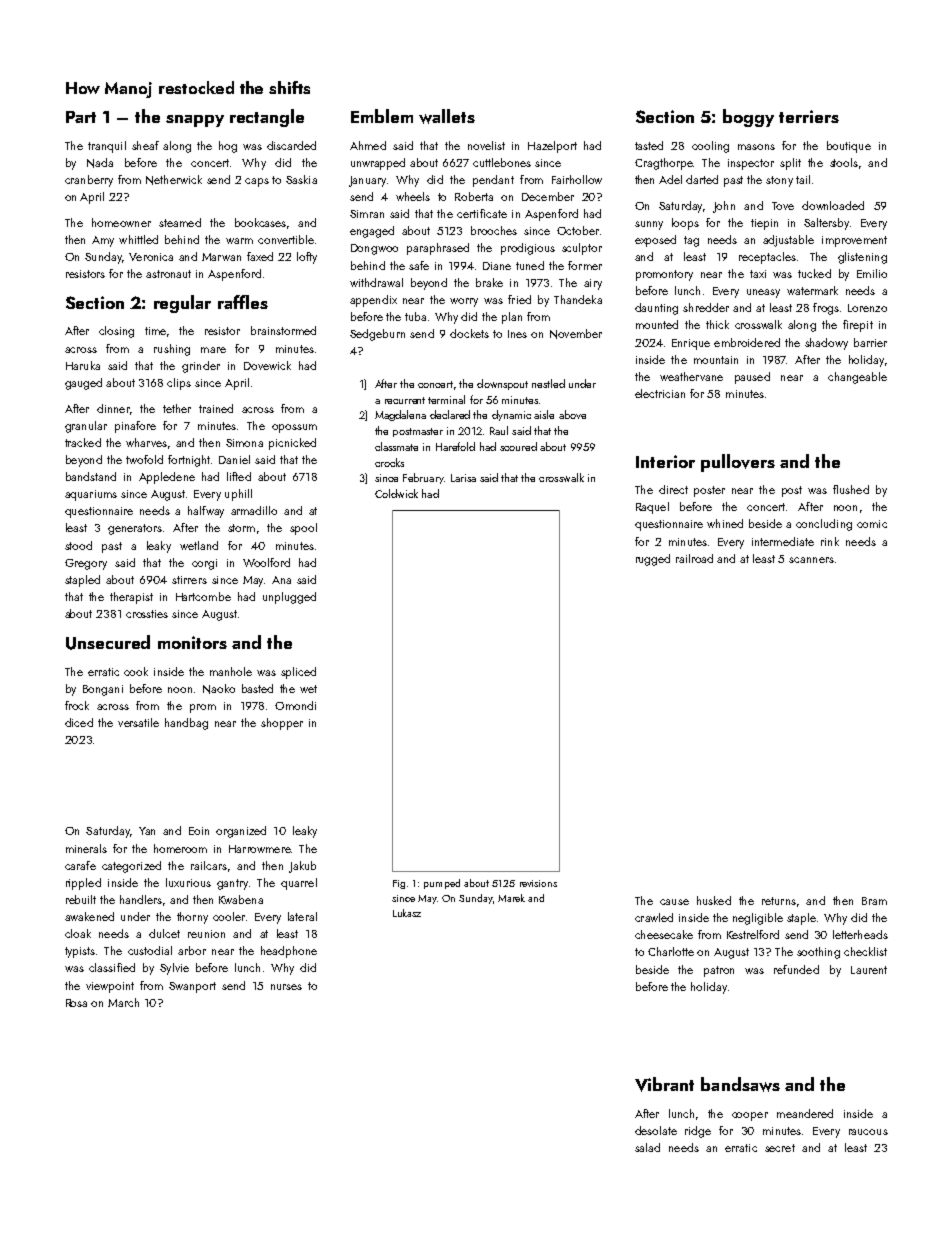 Image resolution: width=952 pixels, height=1233 pixels. Describe the element at coordinates (671, 951) in the screenshot. I see `Charlotte` at that location.
